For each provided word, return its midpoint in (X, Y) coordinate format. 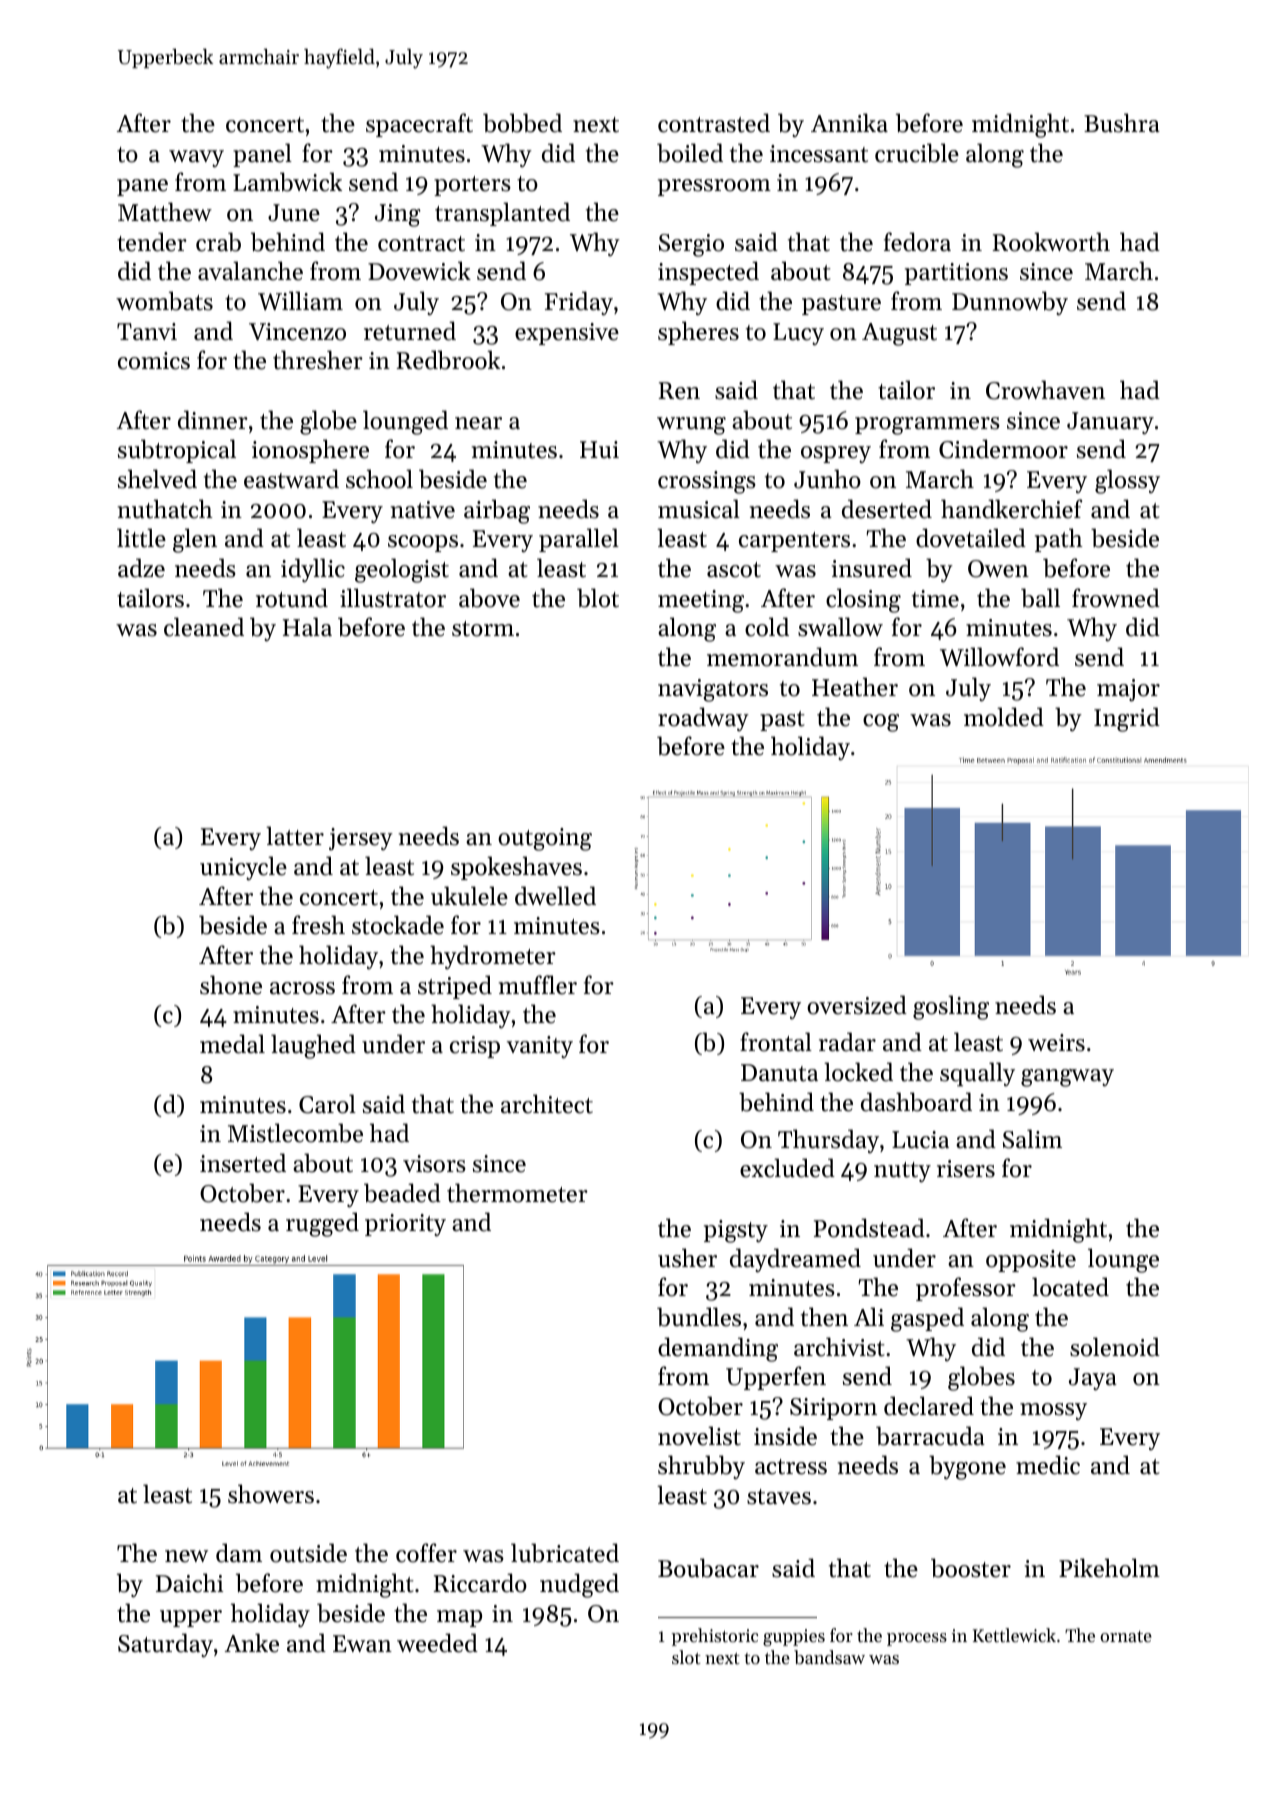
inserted (243, 1163)
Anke (252, 1643)
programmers (927, 426)
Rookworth (1051, 242)
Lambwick (287, 182)
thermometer (517, 1193)
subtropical (177, 451)
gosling (951, 1007)
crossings (707, 482)
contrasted (714, 123)
